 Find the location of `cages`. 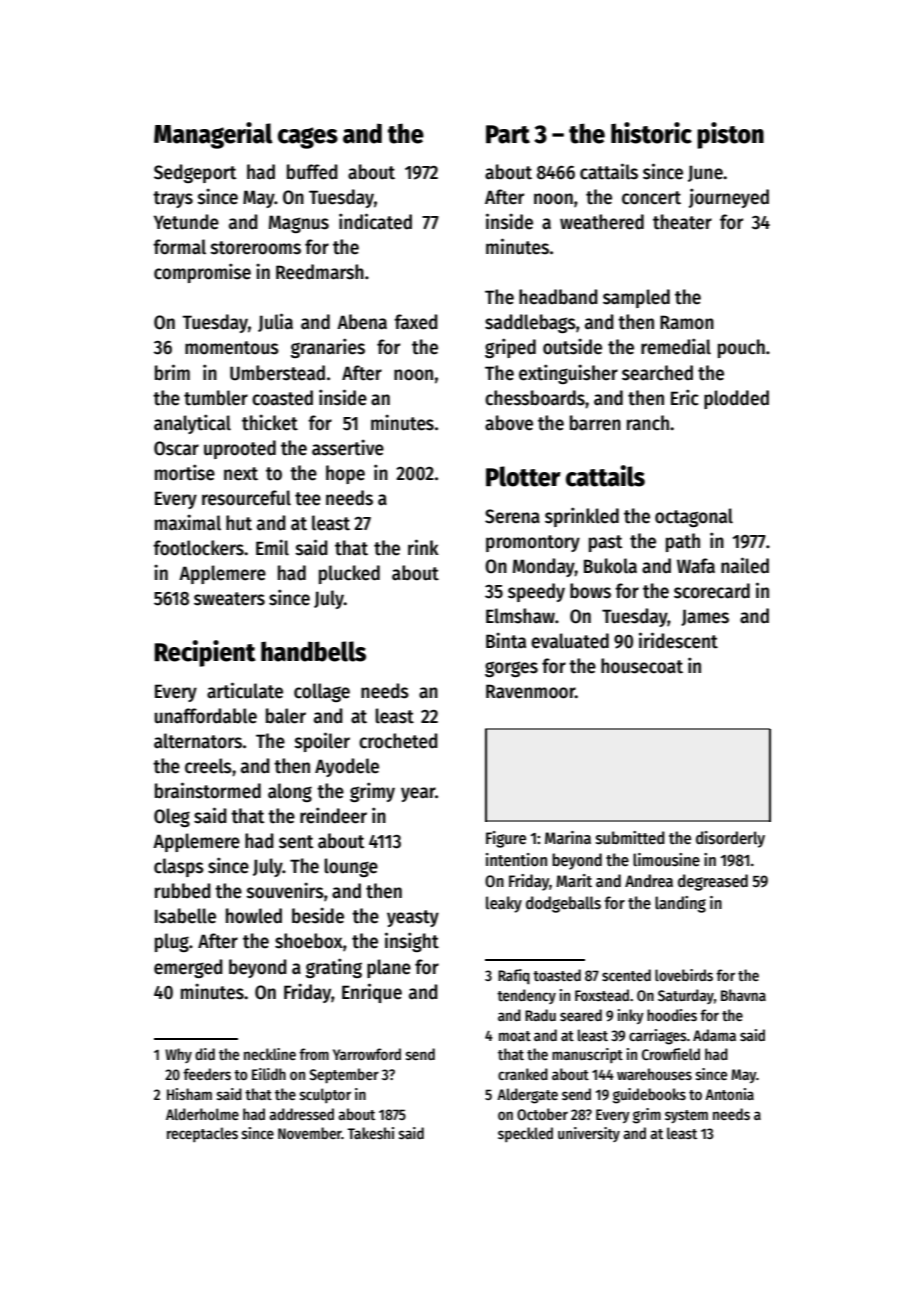

cages is located at coordinates (308, 138).
